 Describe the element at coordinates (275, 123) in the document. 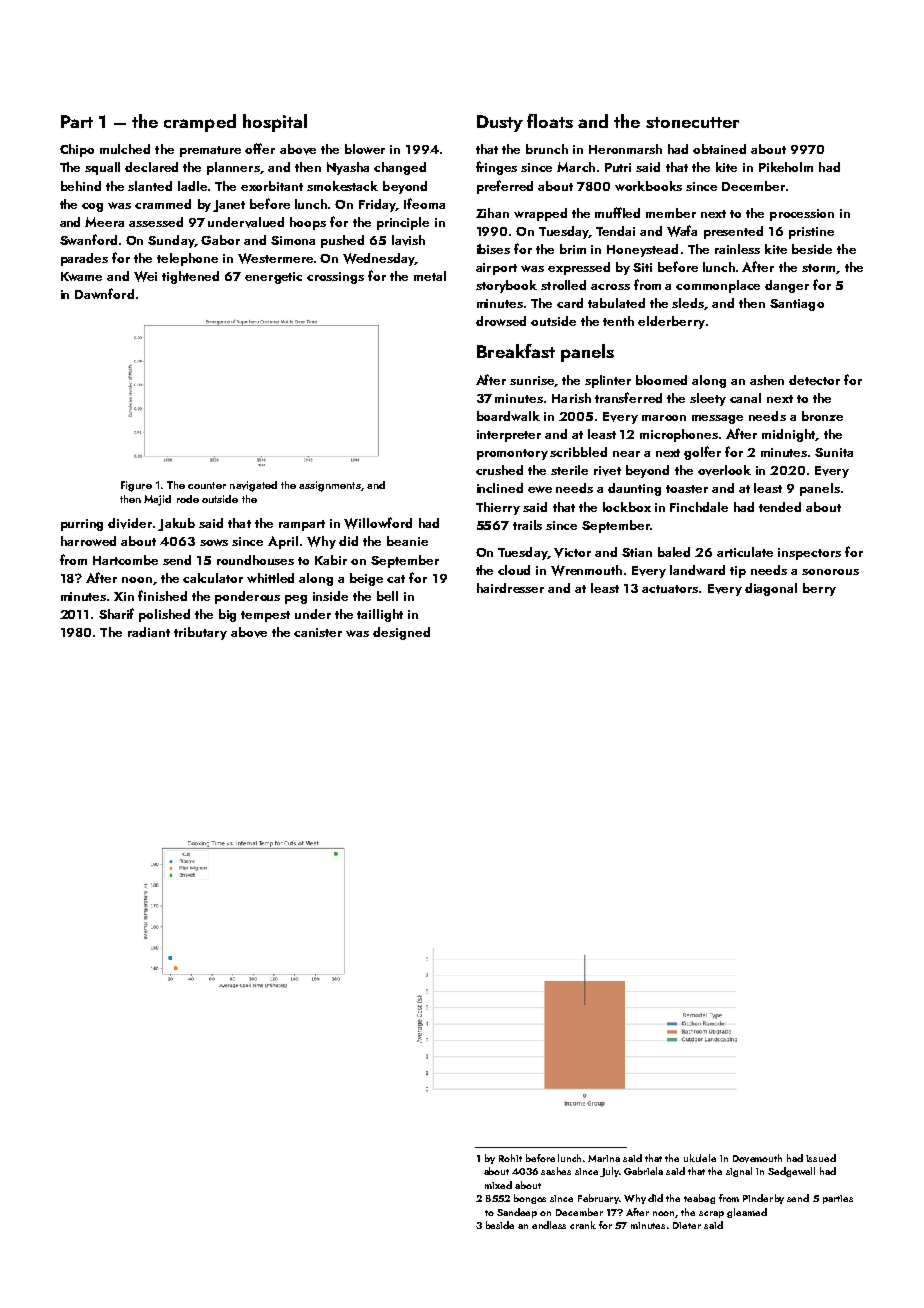

I see `hospital` at that location.
